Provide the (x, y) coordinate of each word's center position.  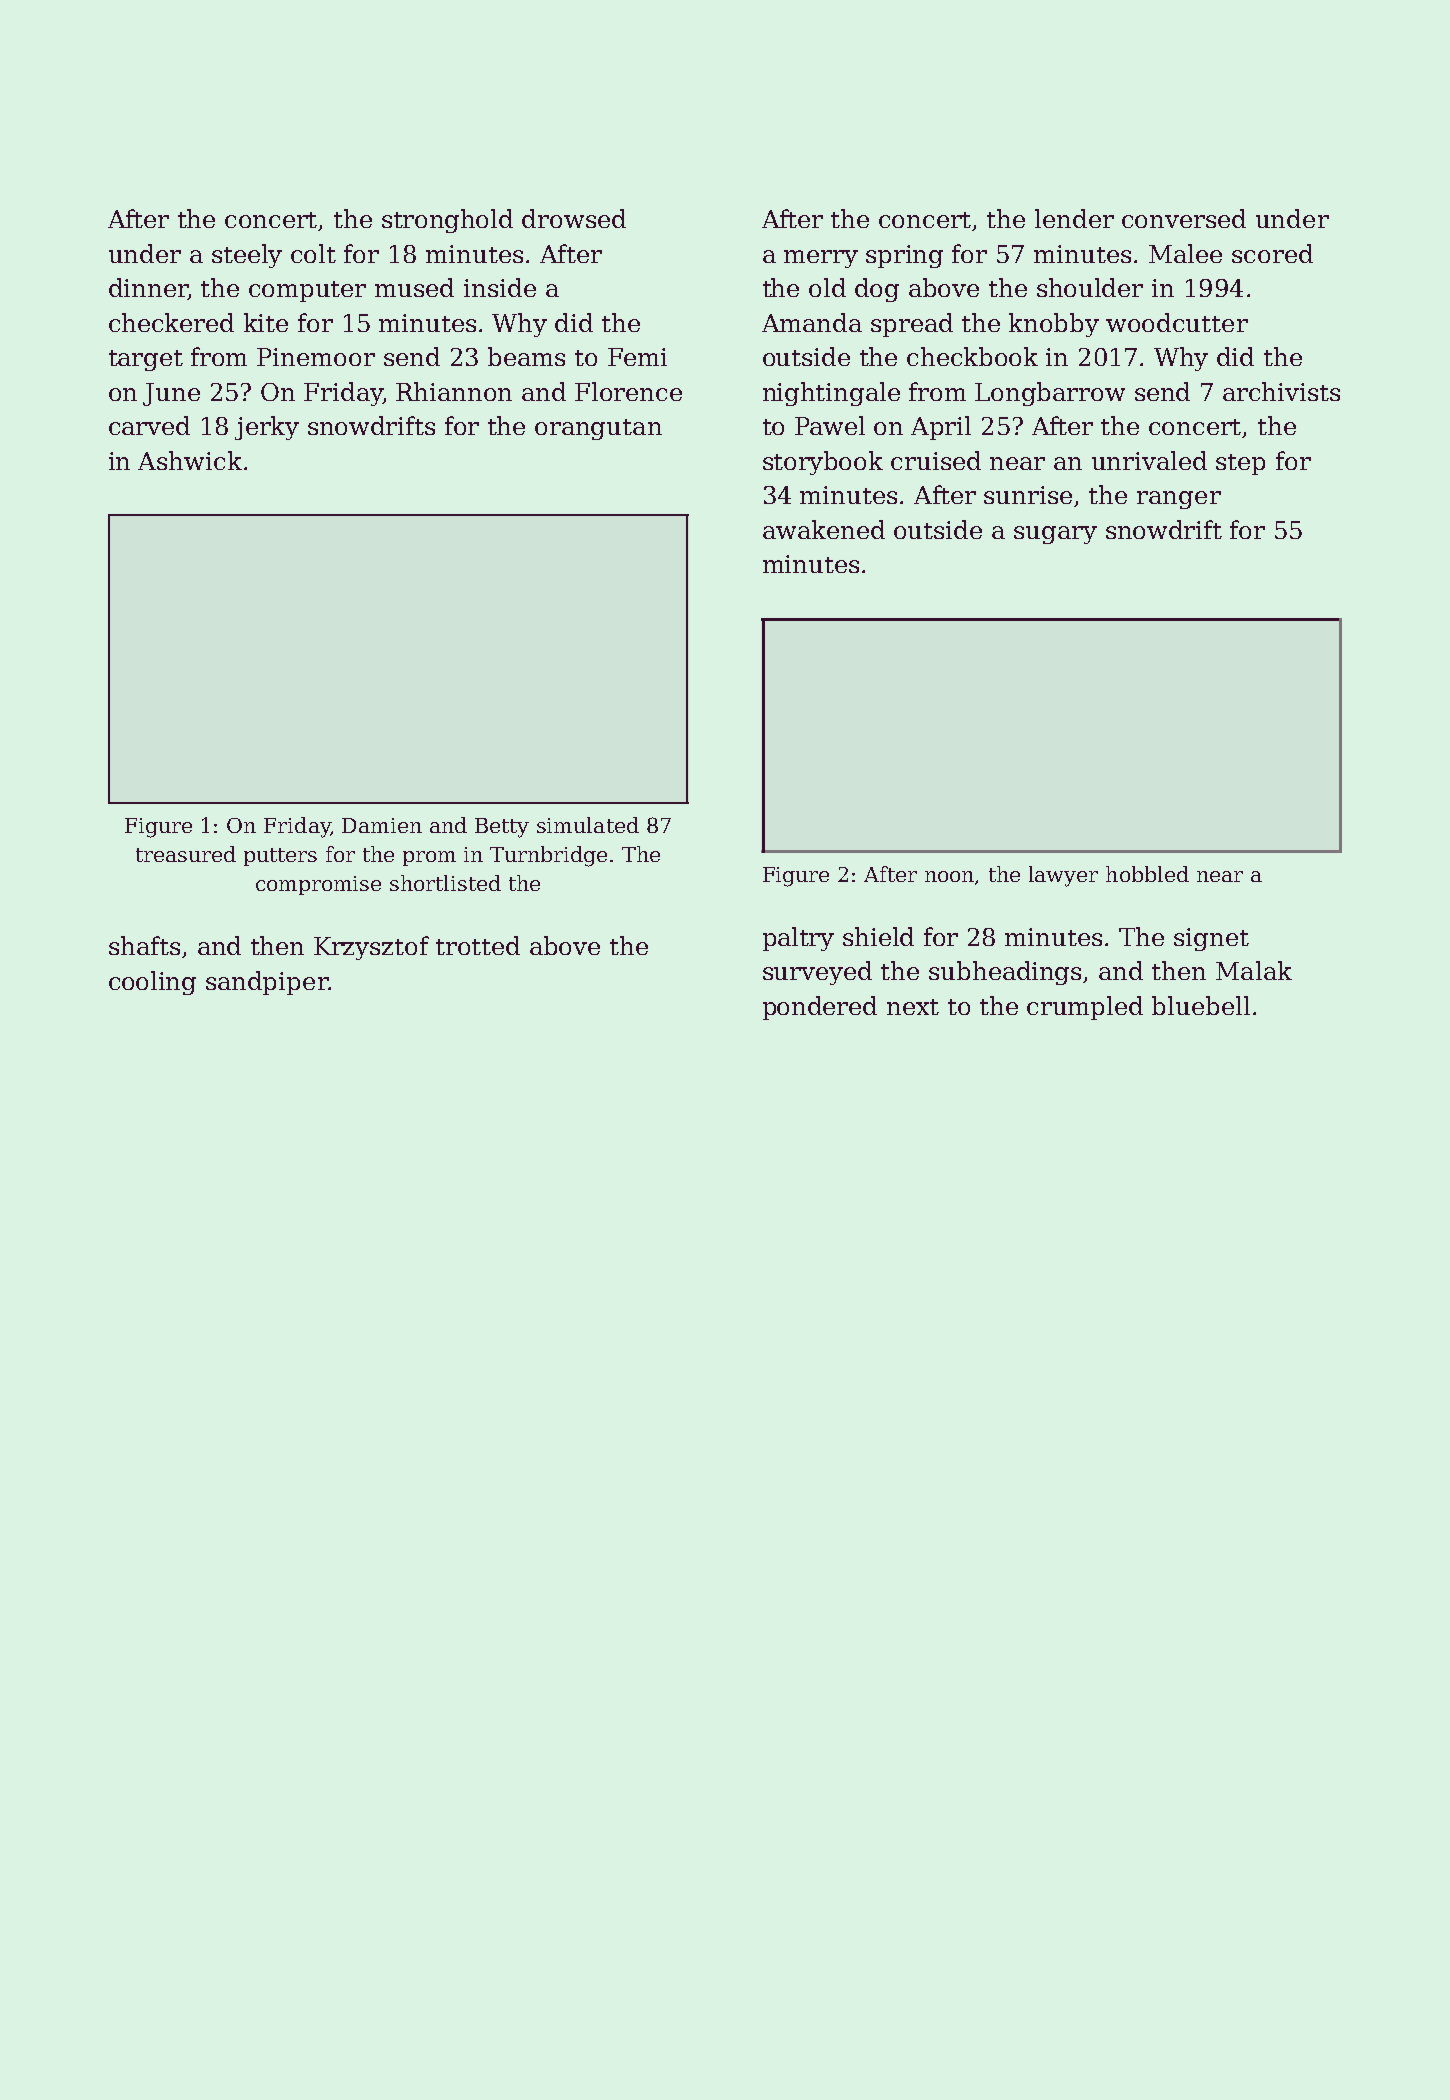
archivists (1281, 391)
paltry (798, 939)
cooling (152, 983)
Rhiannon (454, 391)
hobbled (1147, 874)
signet (1211, 939)
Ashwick (190, 460)
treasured (186, 854)
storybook (823, 463)
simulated (588, 825)
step (1240, 464)
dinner (148, 289)
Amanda (812, 322)
